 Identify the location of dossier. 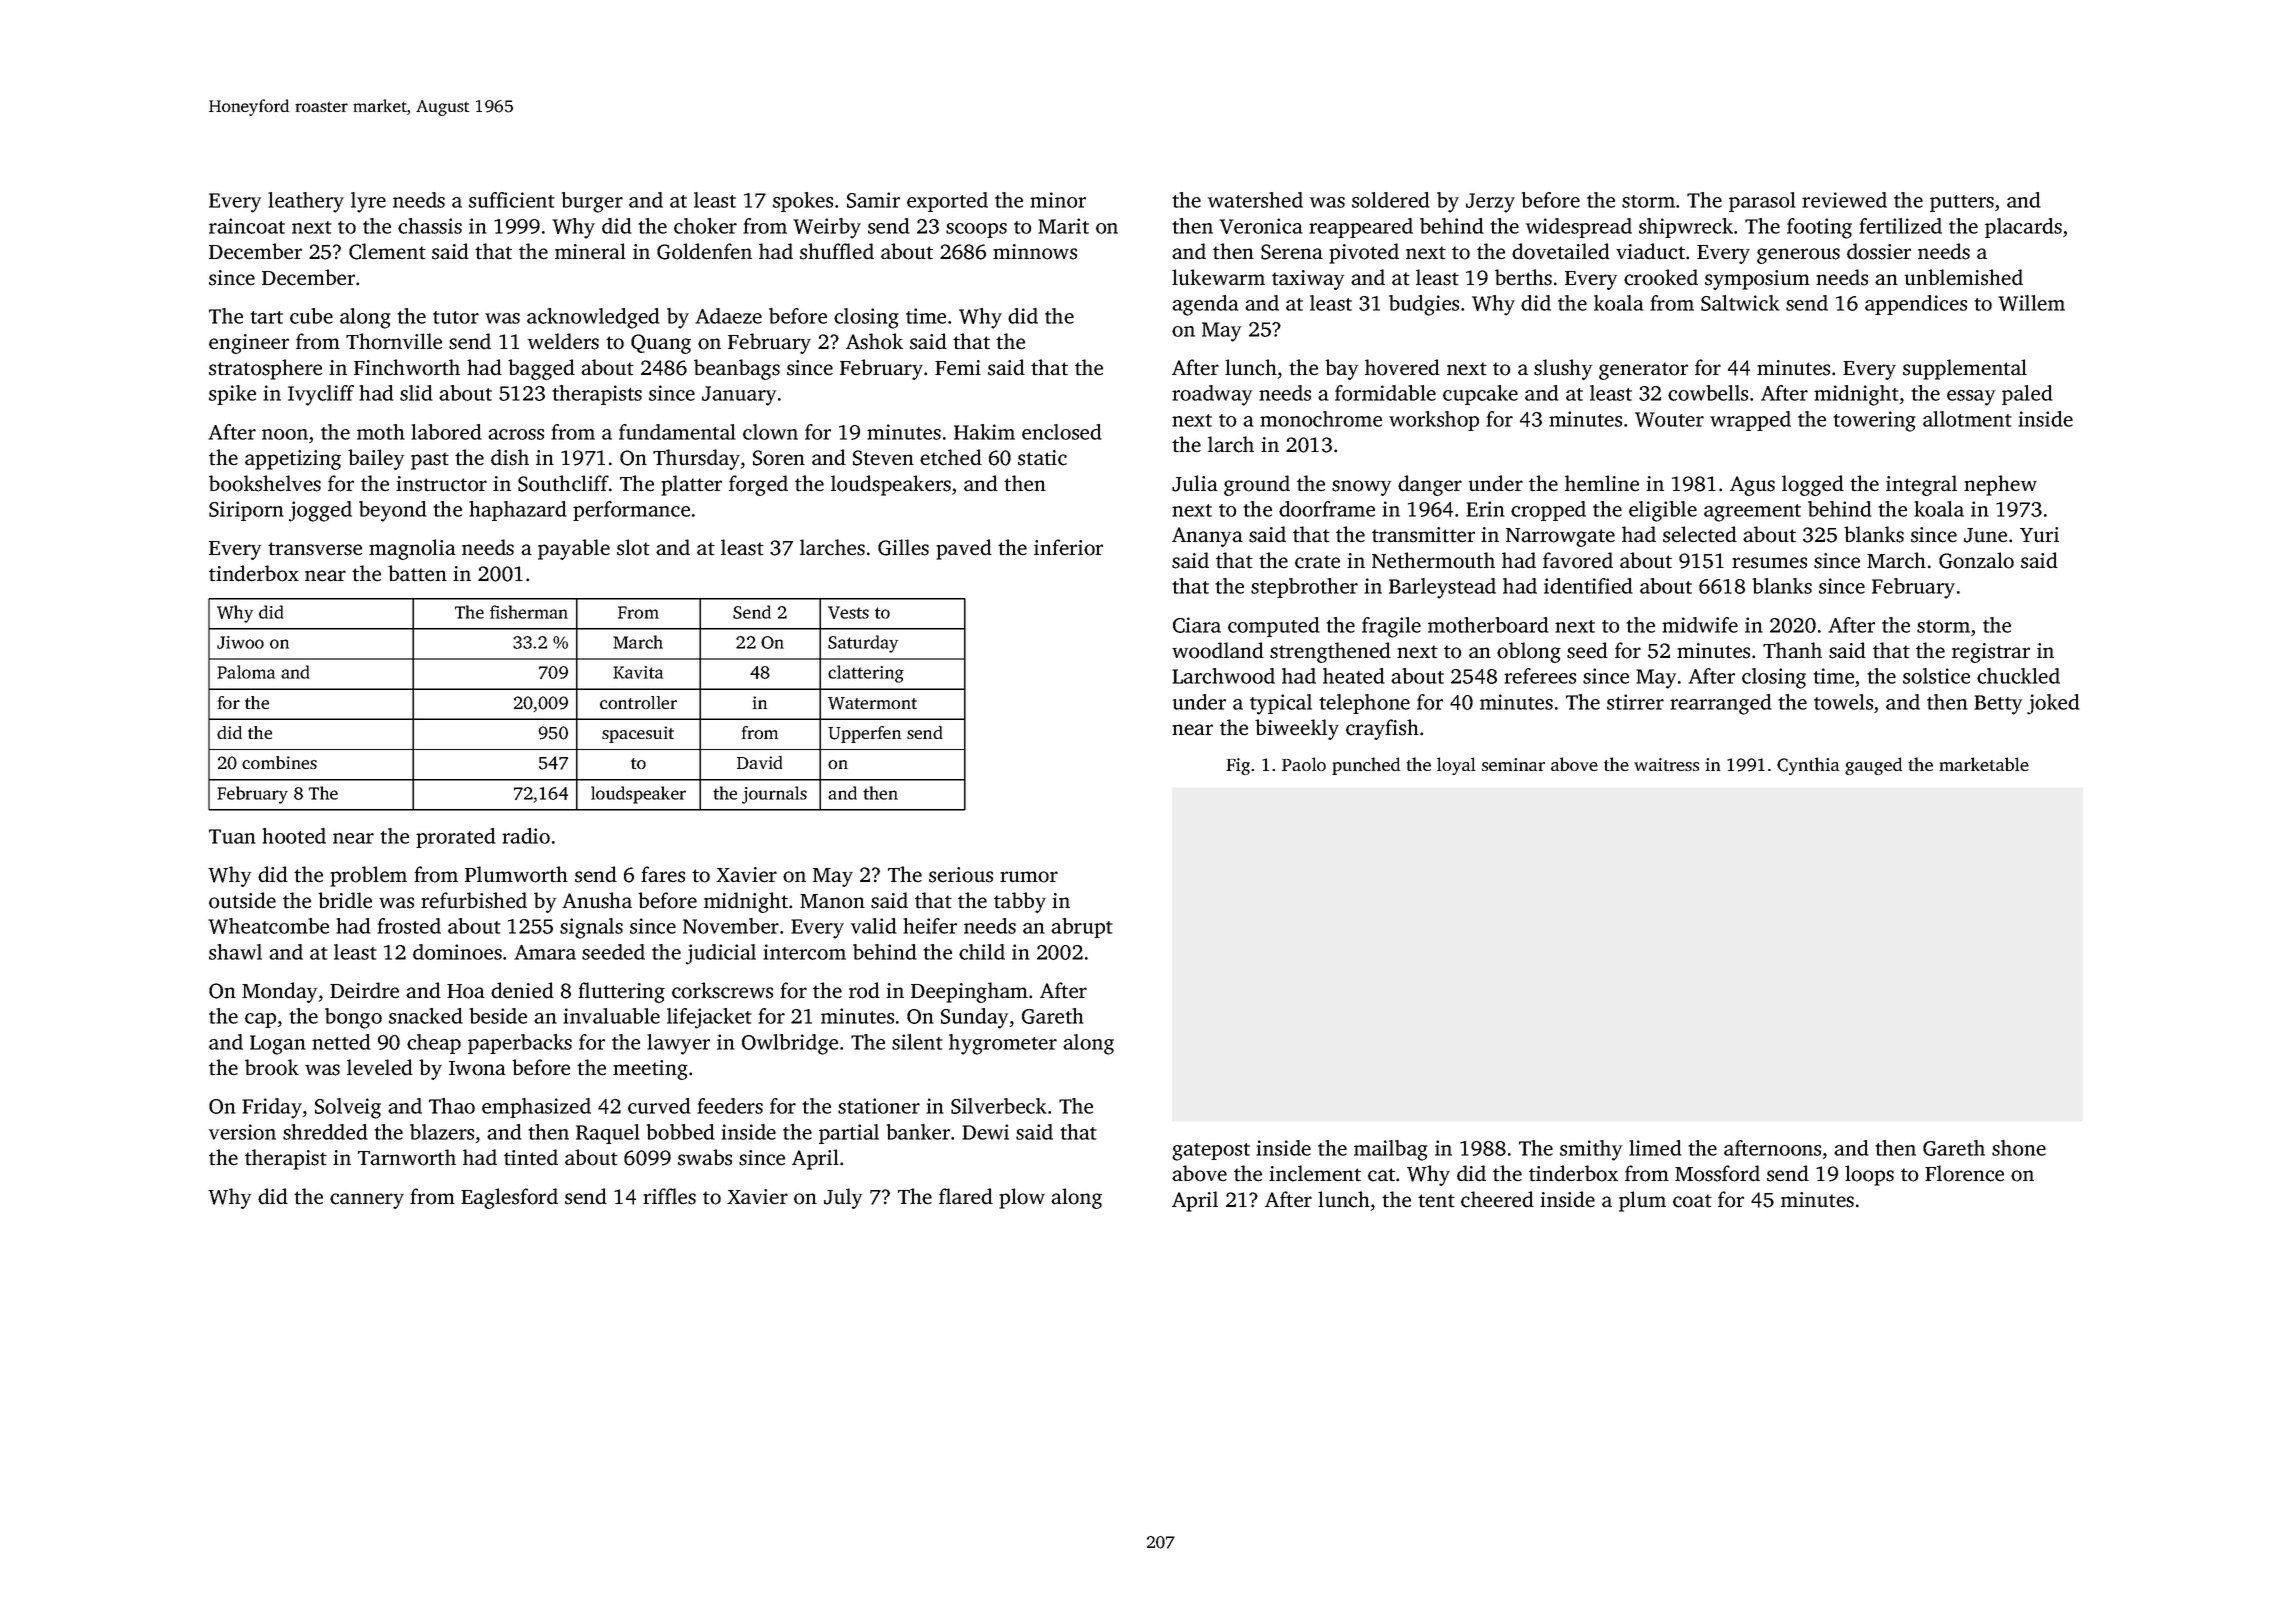
(1879, 251).
